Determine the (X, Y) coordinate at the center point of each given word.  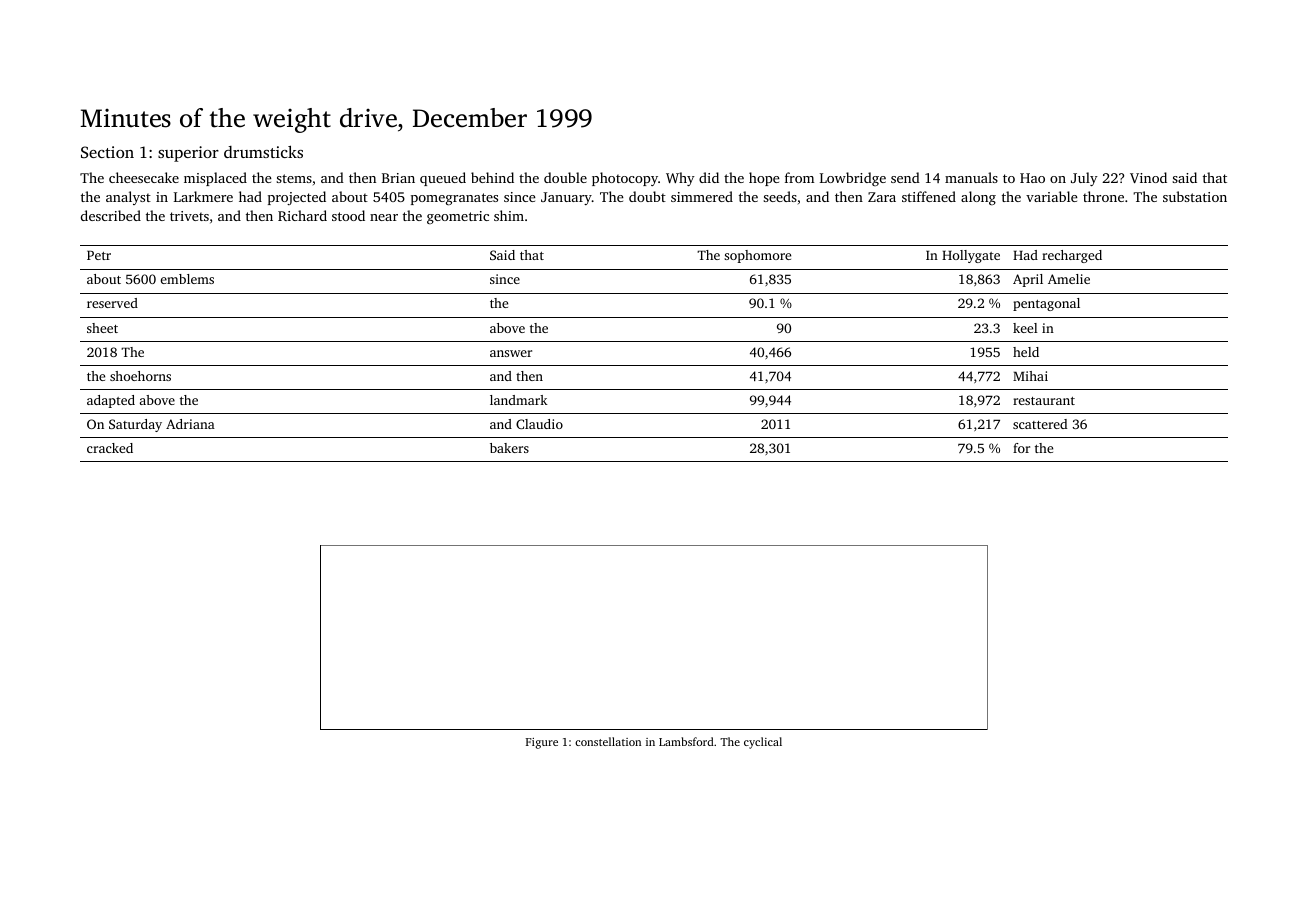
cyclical (763, 743)
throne (1103, 196)
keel (1025, 328)
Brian (398, 178)
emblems (187, 279)
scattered (1040, 424)
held (1026, 352)
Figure (542, 743)
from (799, 177)
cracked (110, 448)
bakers (509, 448)
